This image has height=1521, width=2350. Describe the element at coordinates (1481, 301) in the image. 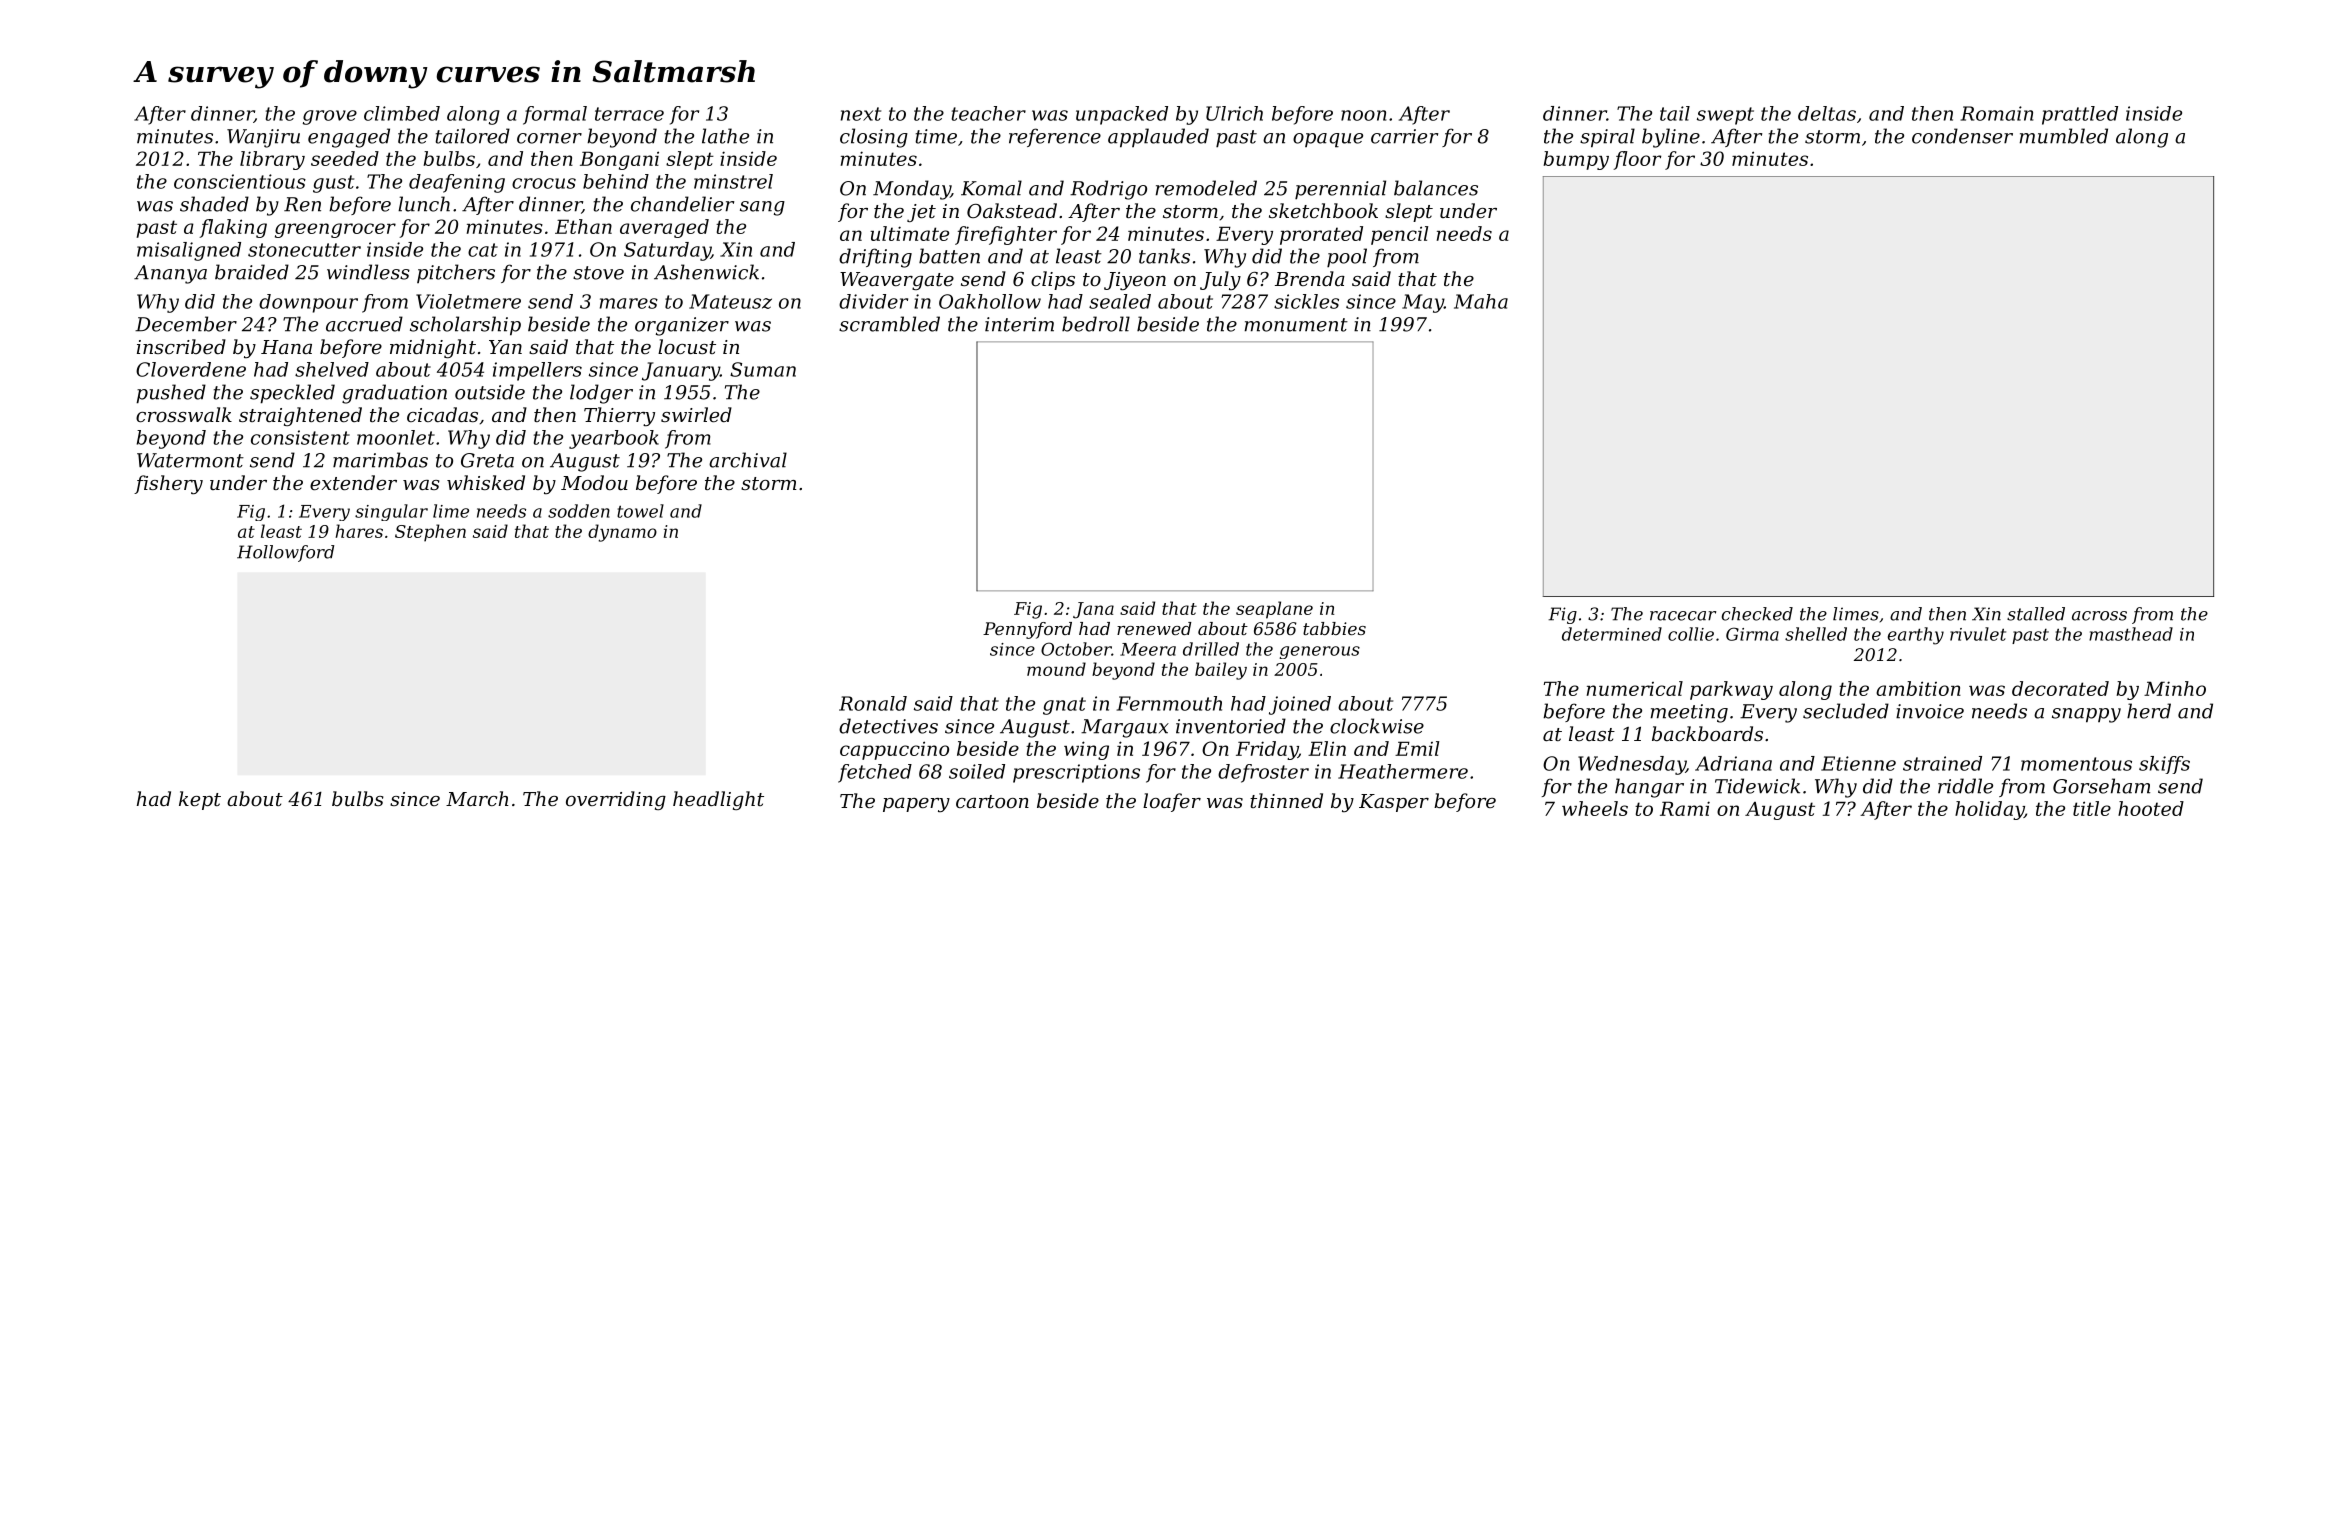

I see `Maha` at that location.
